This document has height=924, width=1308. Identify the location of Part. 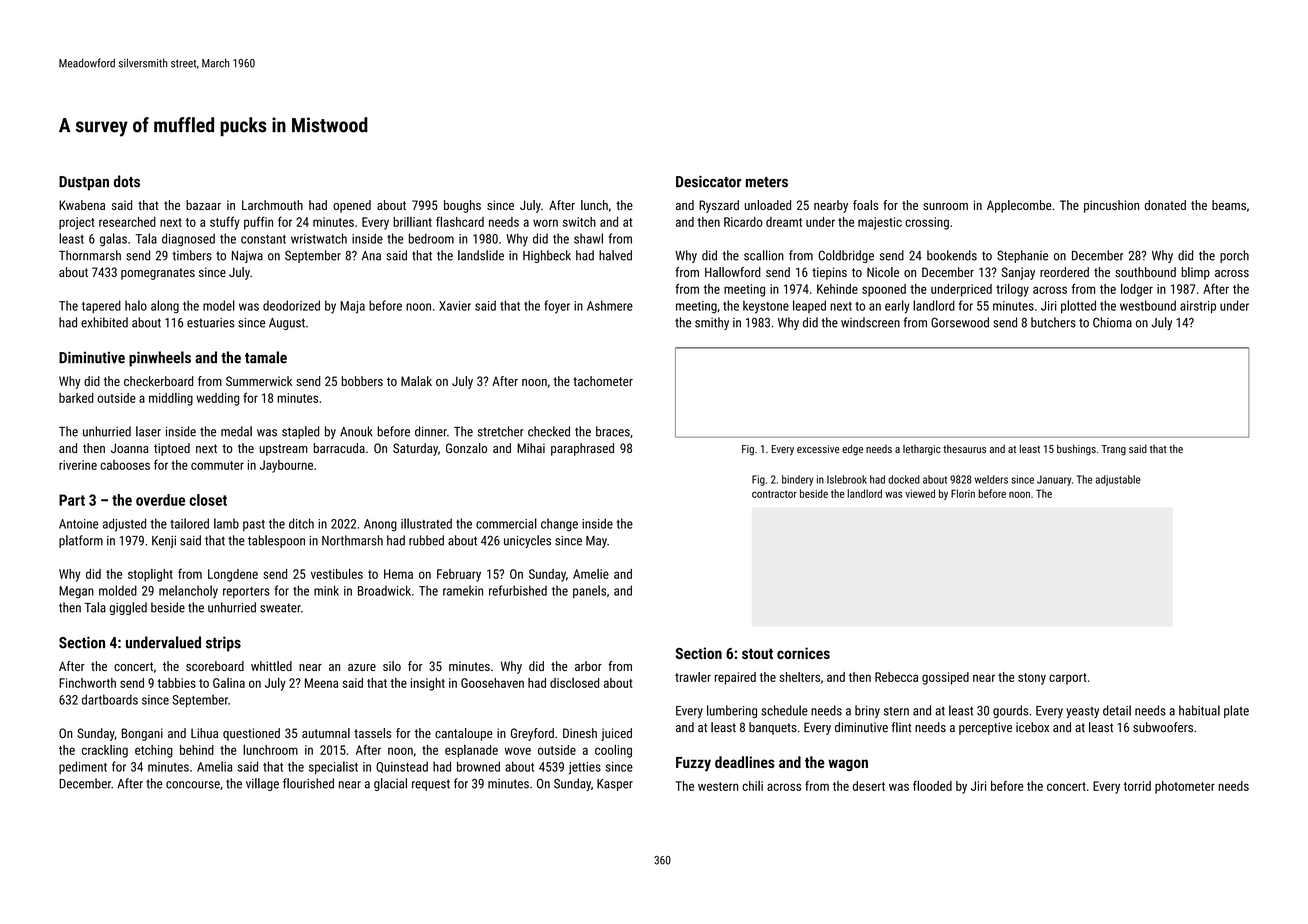
(72, 500).
